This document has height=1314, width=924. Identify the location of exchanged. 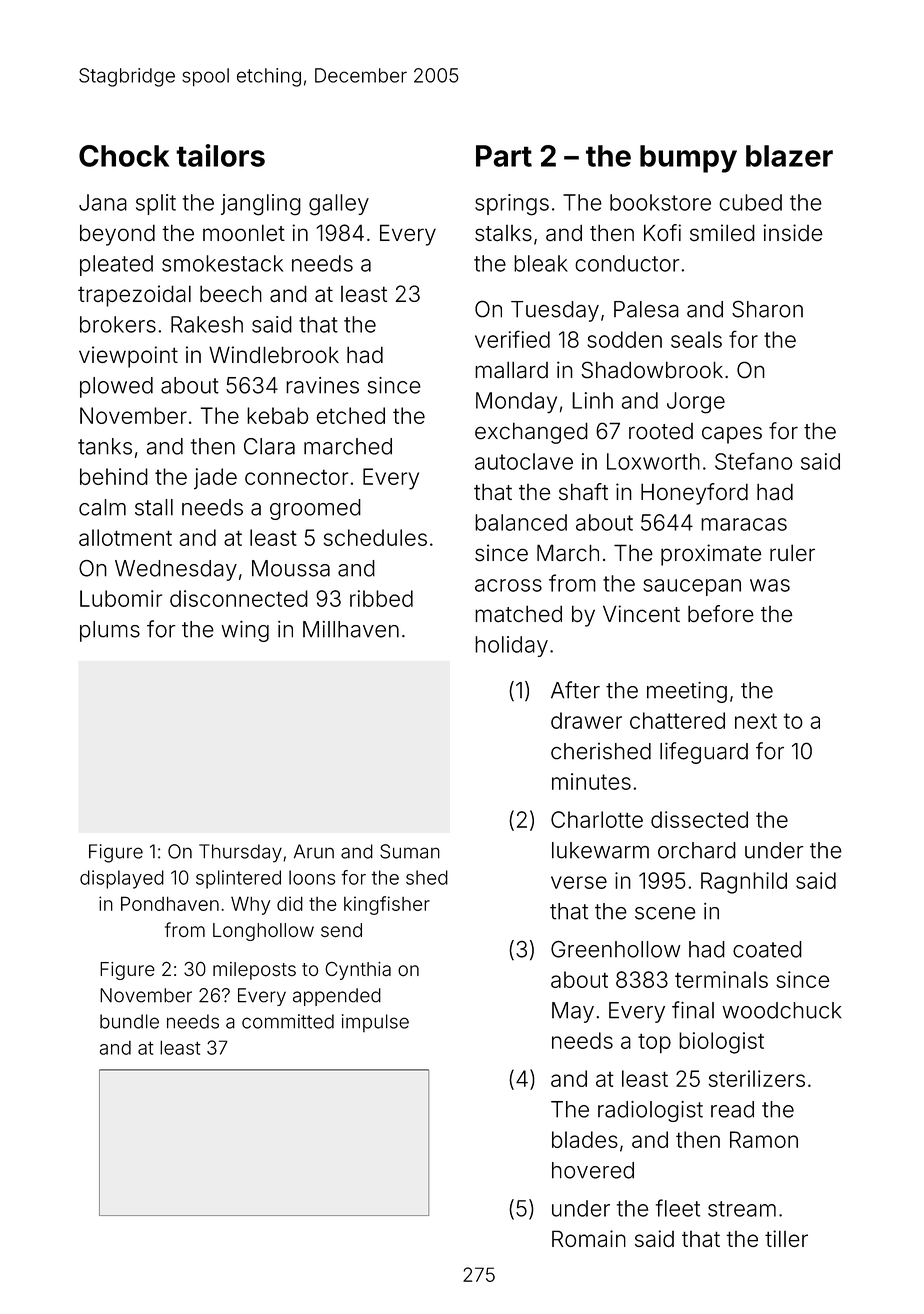
(531, 433).
